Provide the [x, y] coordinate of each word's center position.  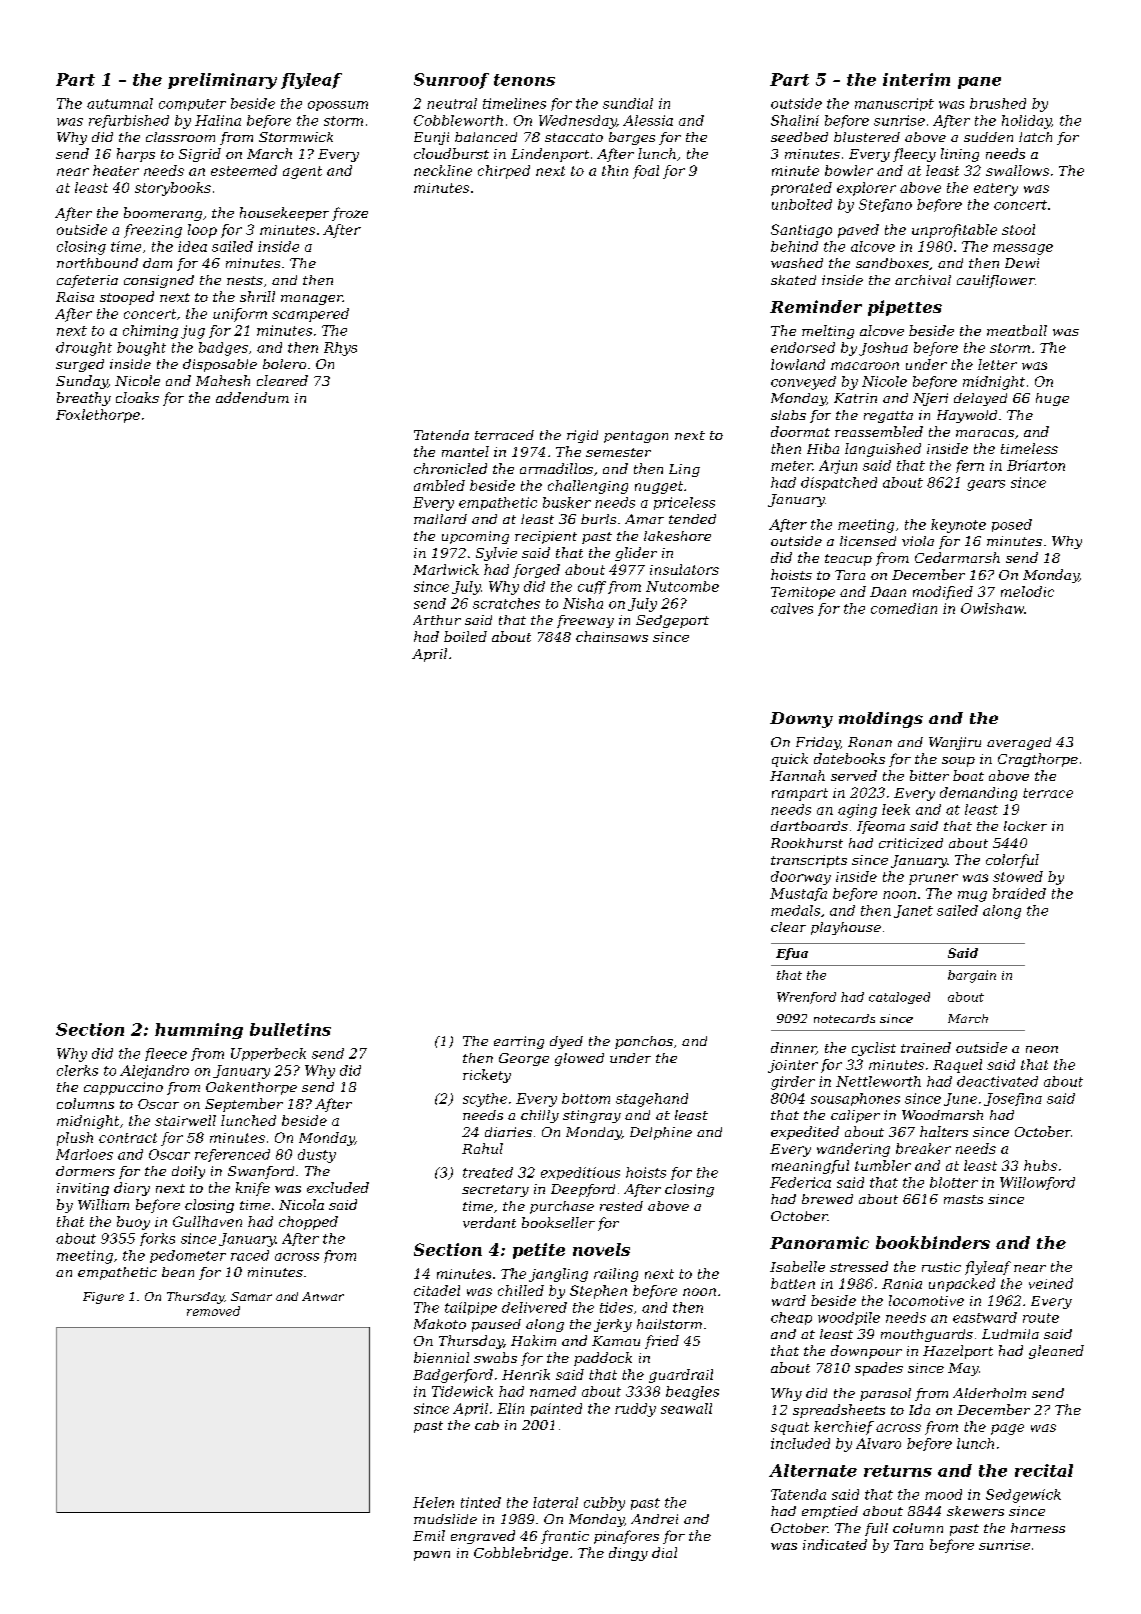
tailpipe [471, 1308]
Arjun [838, 467]
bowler [849, 170]
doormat [800, 431]
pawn [432, 1556]
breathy [84, 399]
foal [646, 172]
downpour [866, 1352]
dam [157, 263]
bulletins [290, 1029]
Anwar [323, 1296]
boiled [465, 636]
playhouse [846, 928]
